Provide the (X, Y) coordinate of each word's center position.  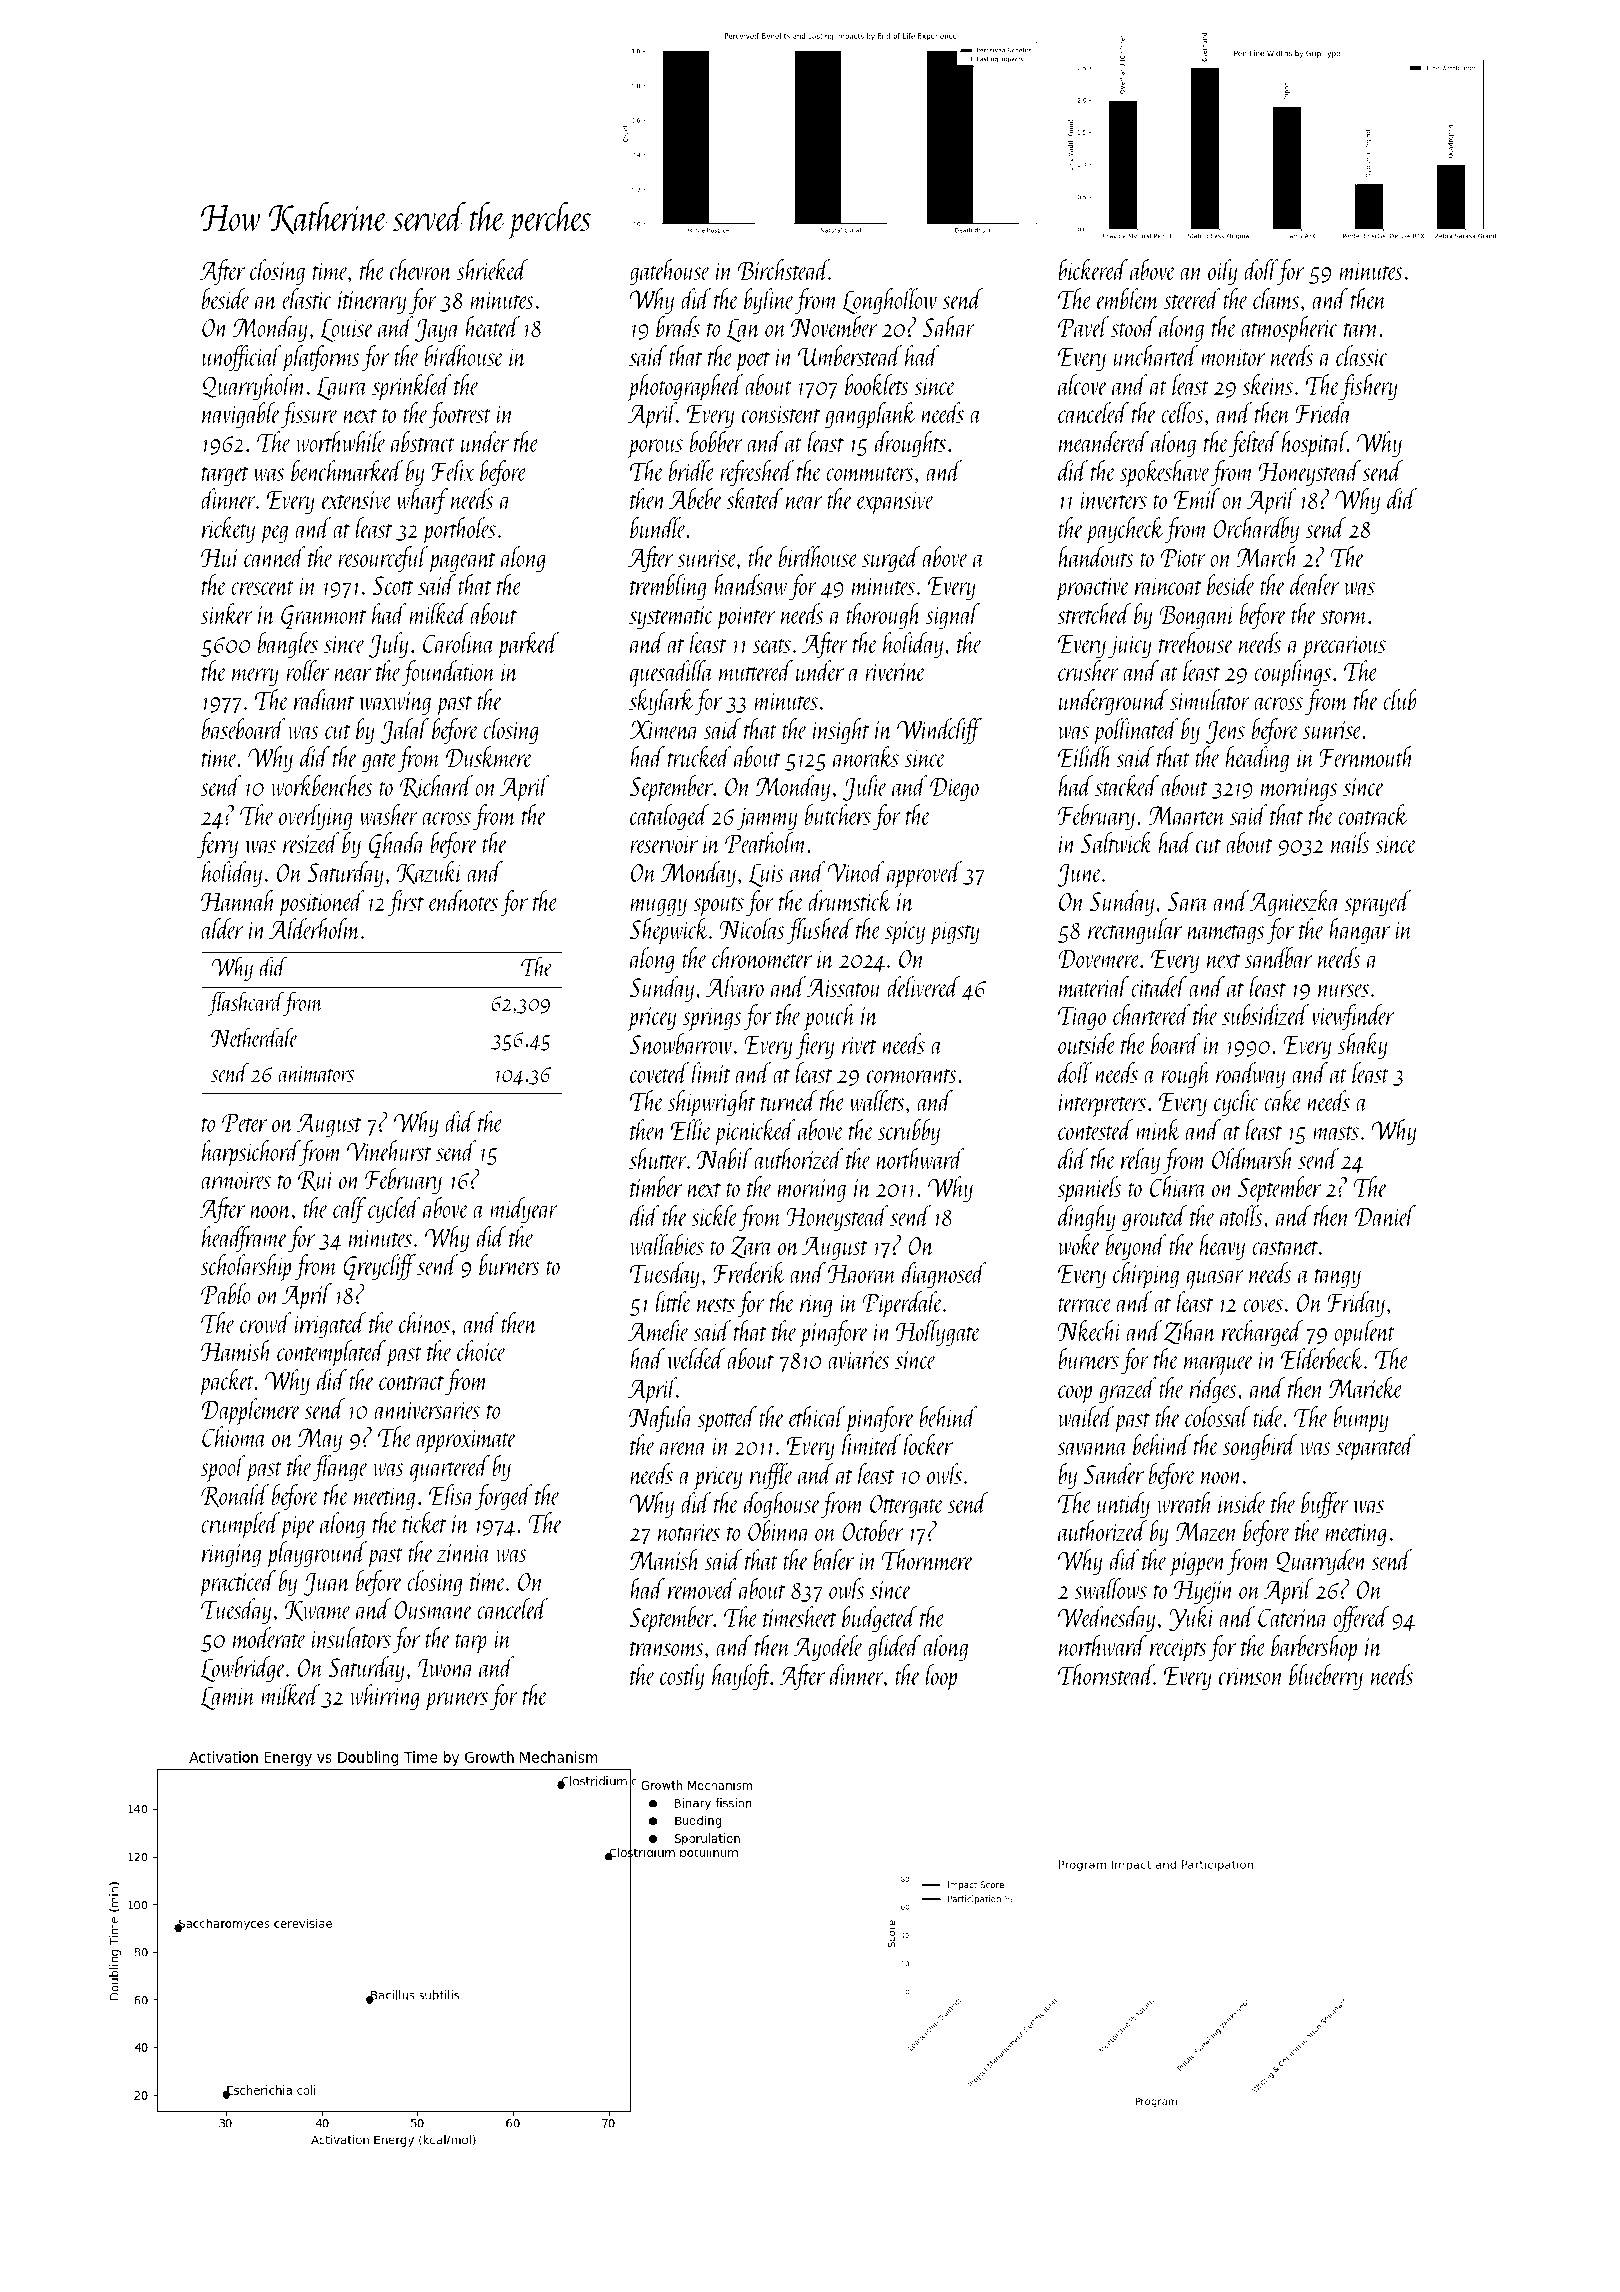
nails (1350, 842)
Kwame (318, 1611)
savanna (1092, 1448)
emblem (1128, 298)
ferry (217, 845)
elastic (307, 298)
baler (833, 1559)
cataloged (670, 817)
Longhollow (889, 301)
